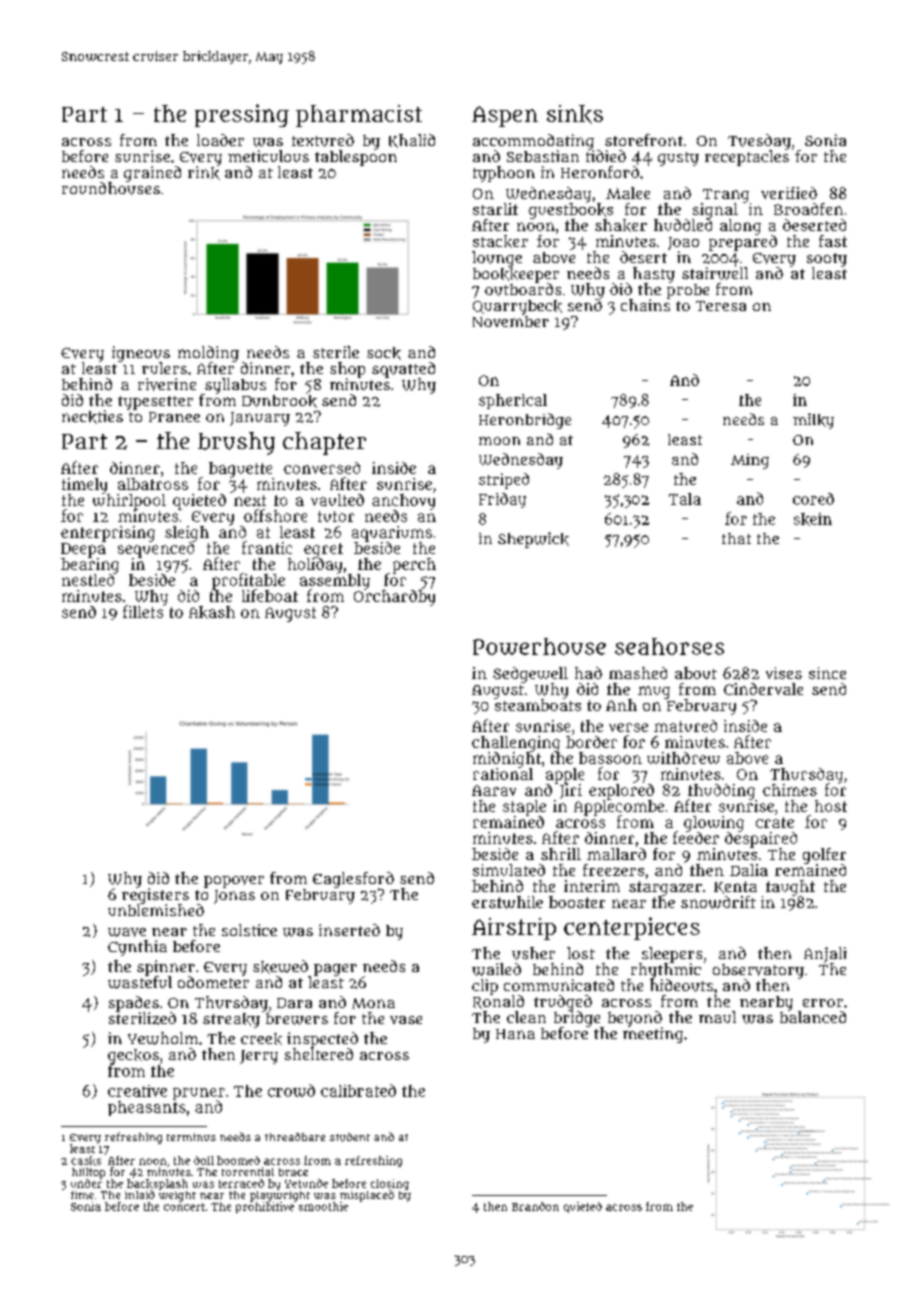 The height and width of the page is (1316, 908). What do you see at coordinates (111, 188) in the page?
I see `roundhouses` at bounding box center [111, 188].
